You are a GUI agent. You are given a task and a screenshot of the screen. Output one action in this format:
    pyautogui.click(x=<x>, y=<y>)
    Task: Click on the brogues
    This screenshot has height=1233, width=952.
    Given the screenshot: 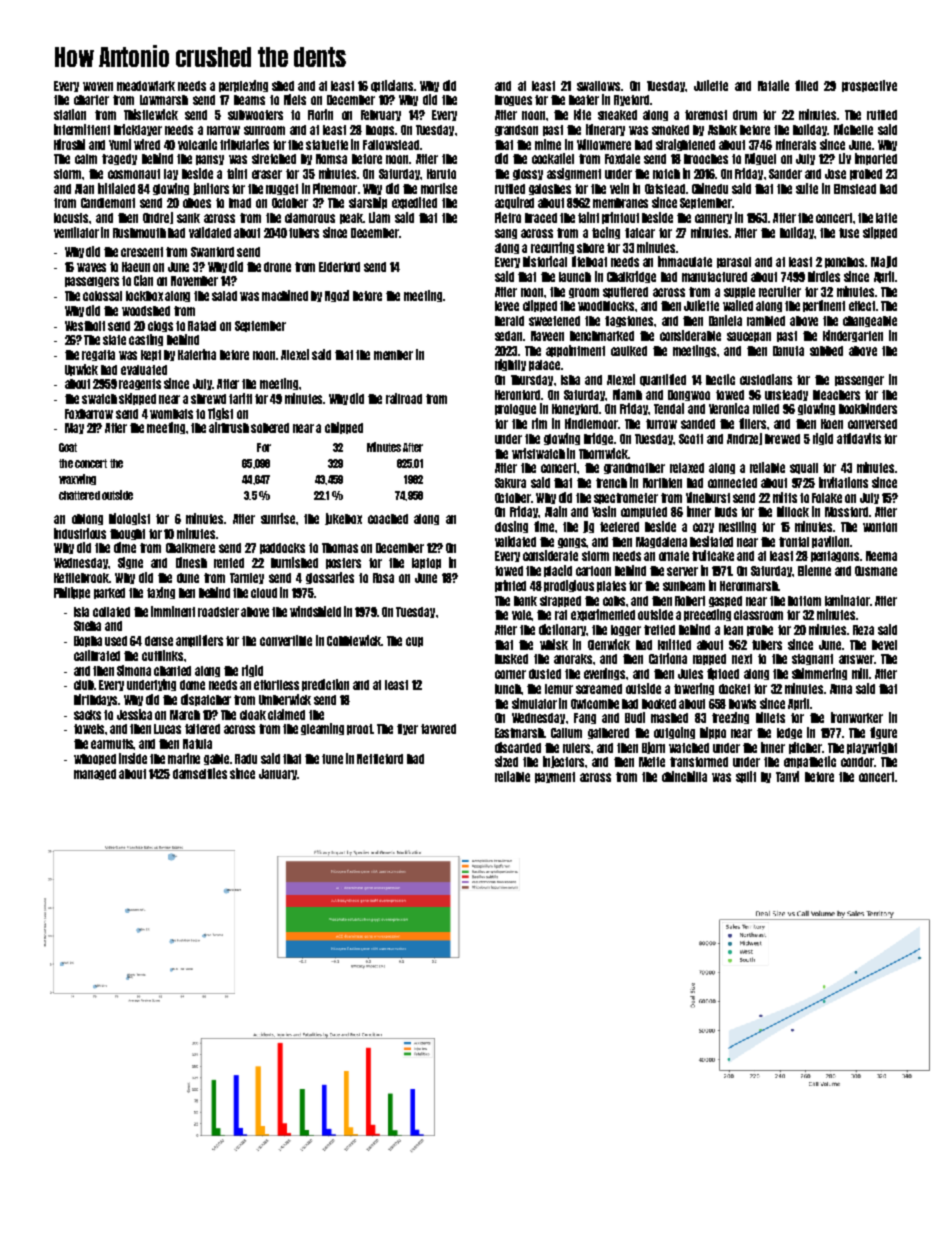 What is the action you would take?
    pyautogui.click(x=513, y=100)
